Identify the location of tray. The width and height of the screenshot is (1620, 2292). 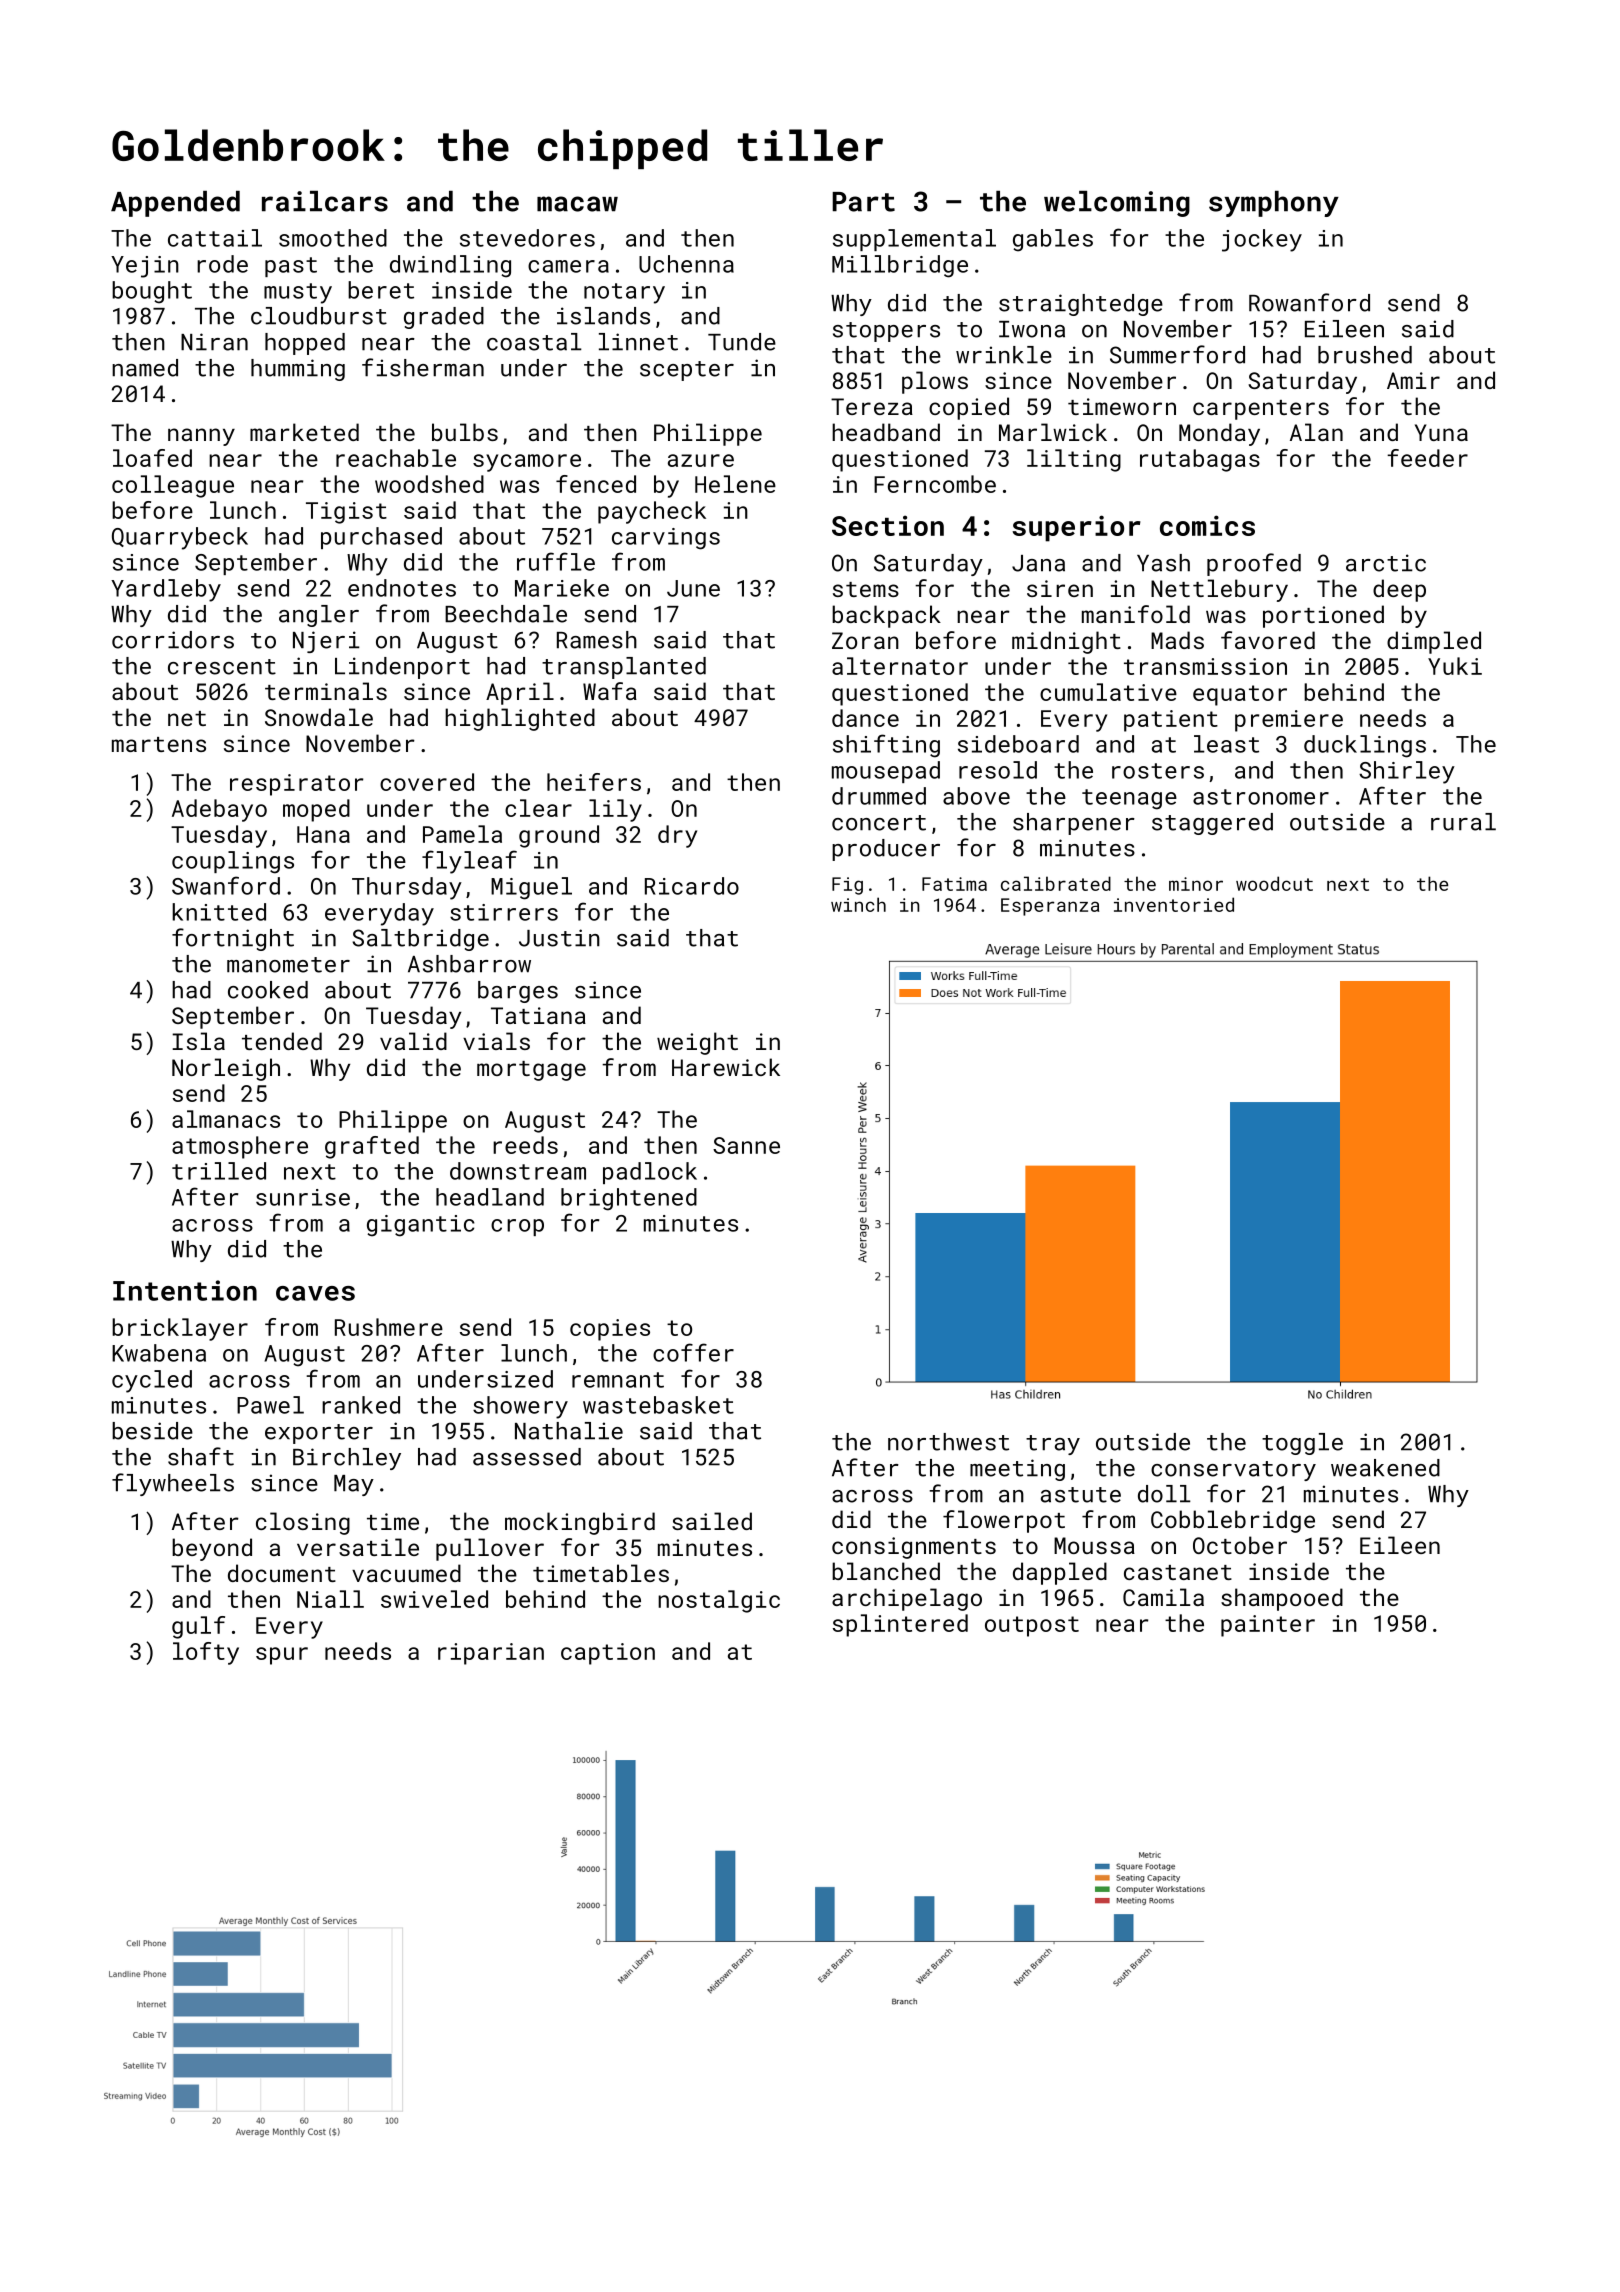
(1053, 1445).
